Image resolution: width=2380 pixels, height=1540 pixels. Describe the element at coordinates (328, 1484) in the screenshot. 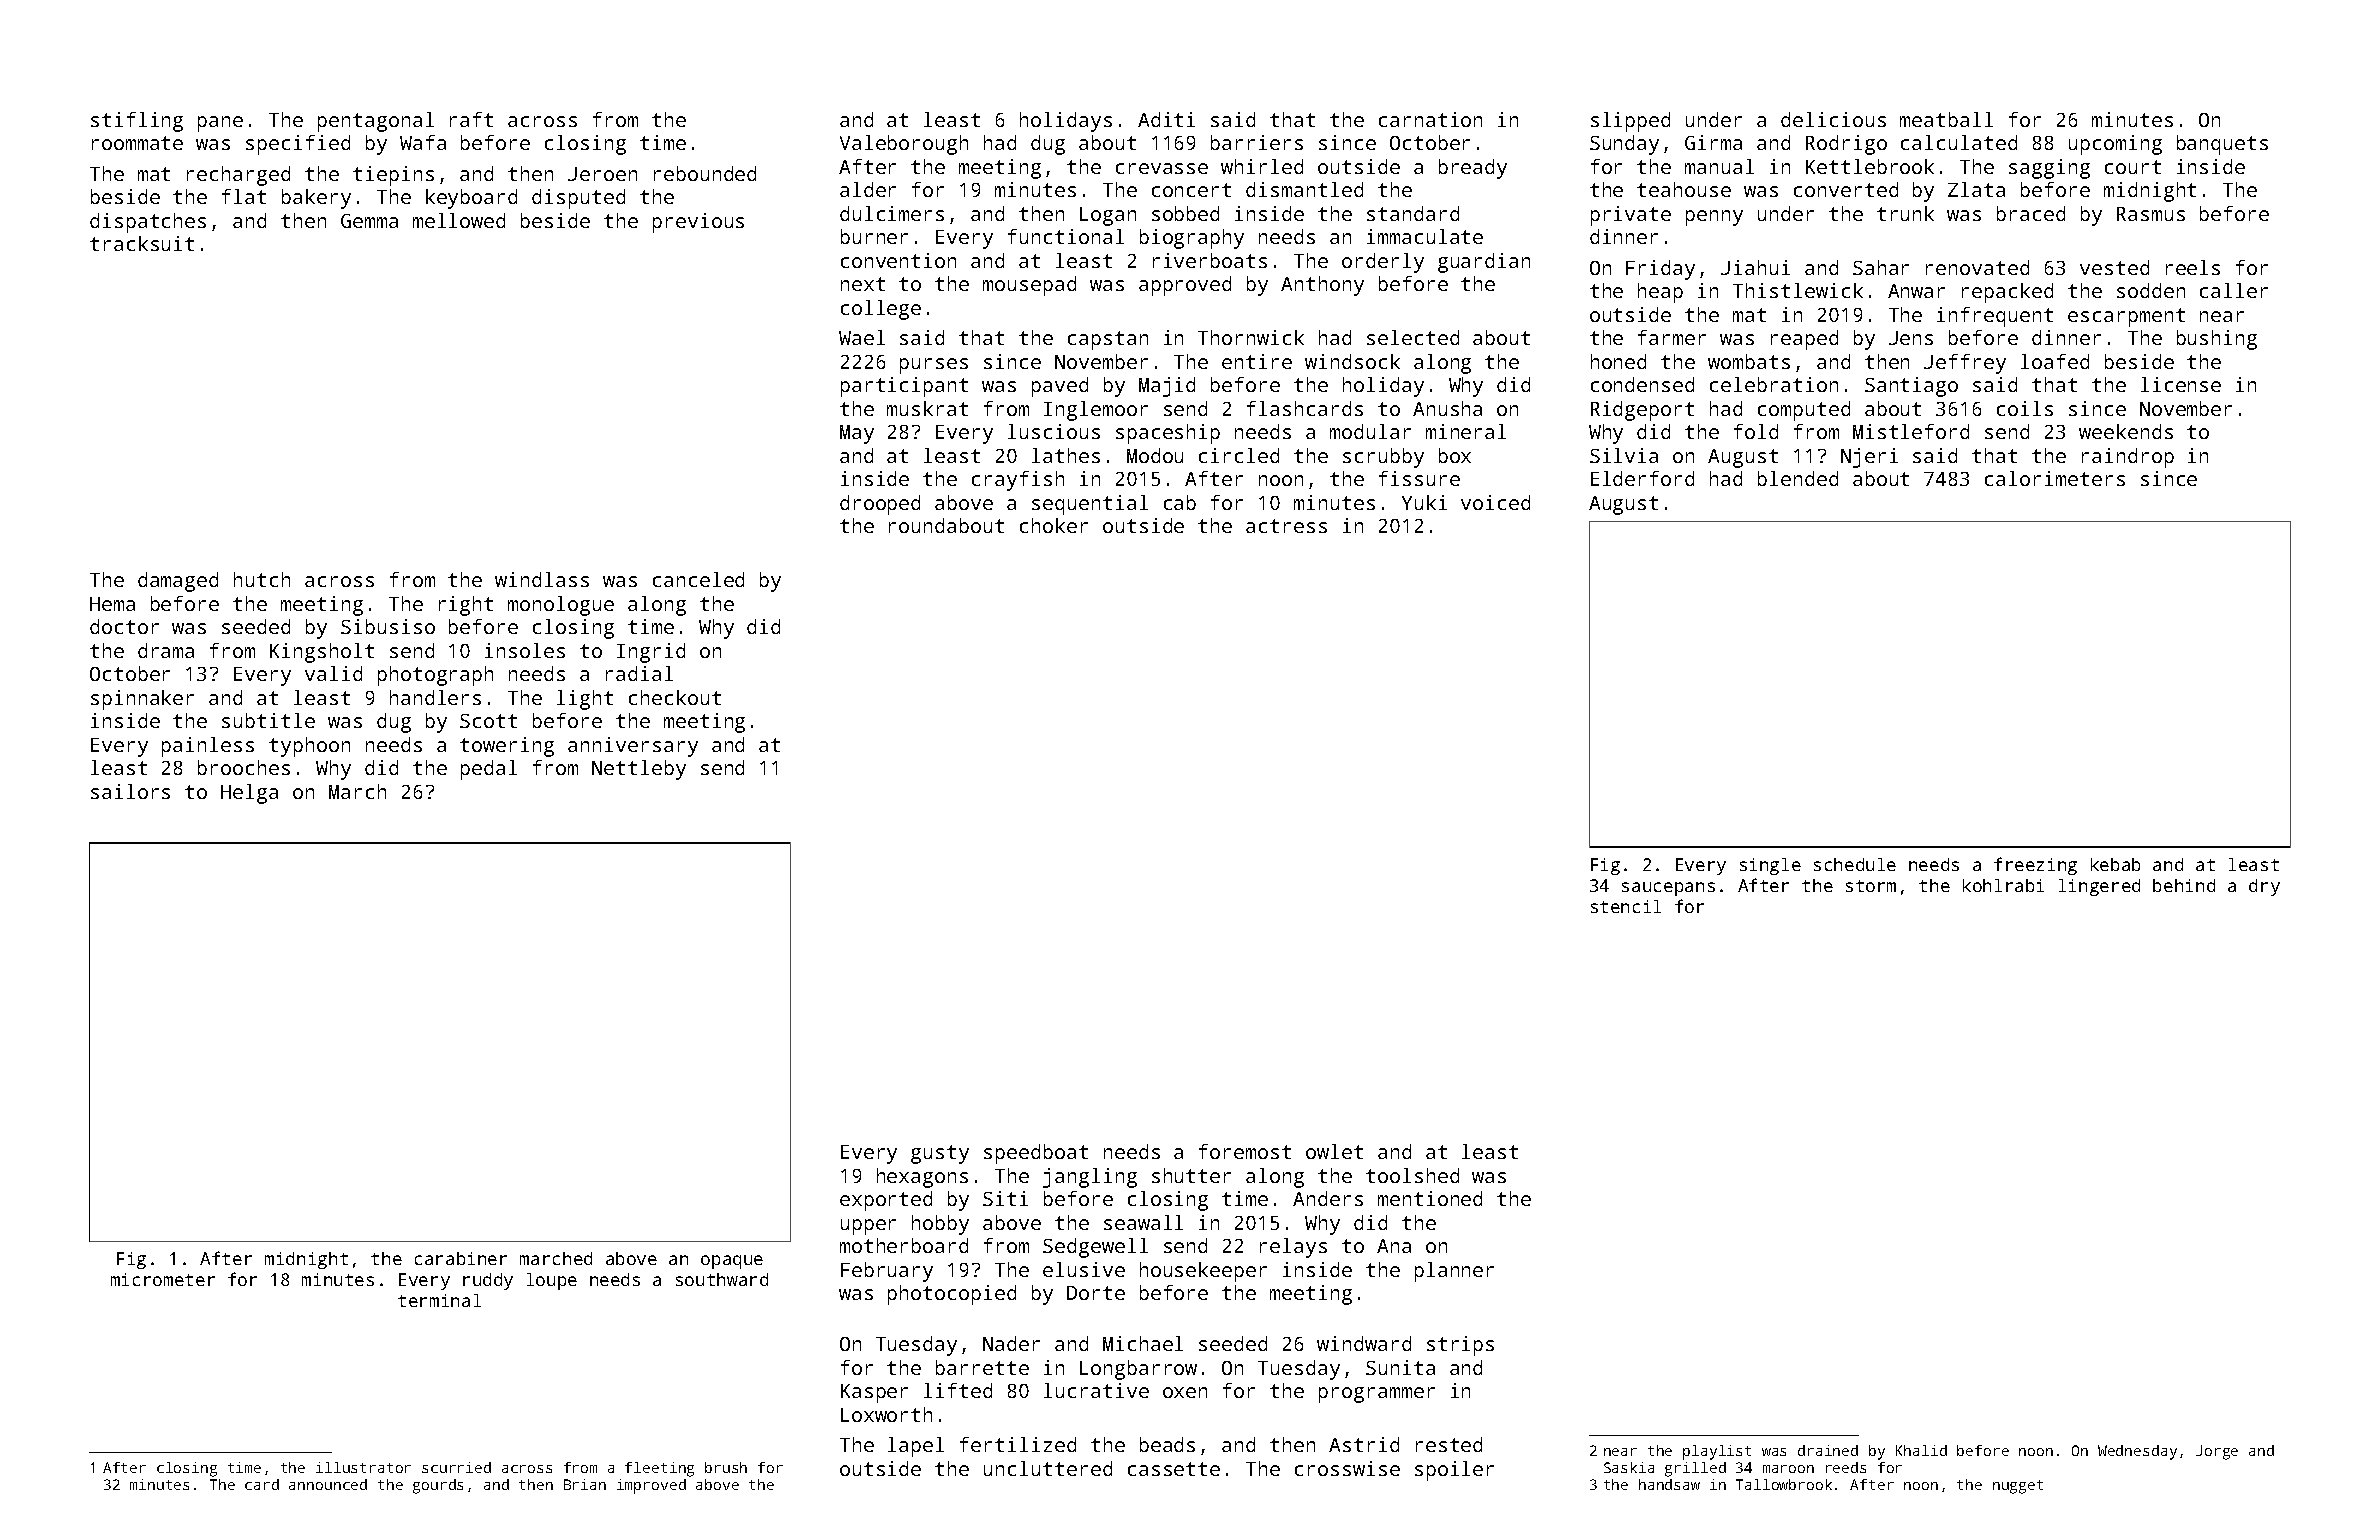

I see `announced` at that location.
